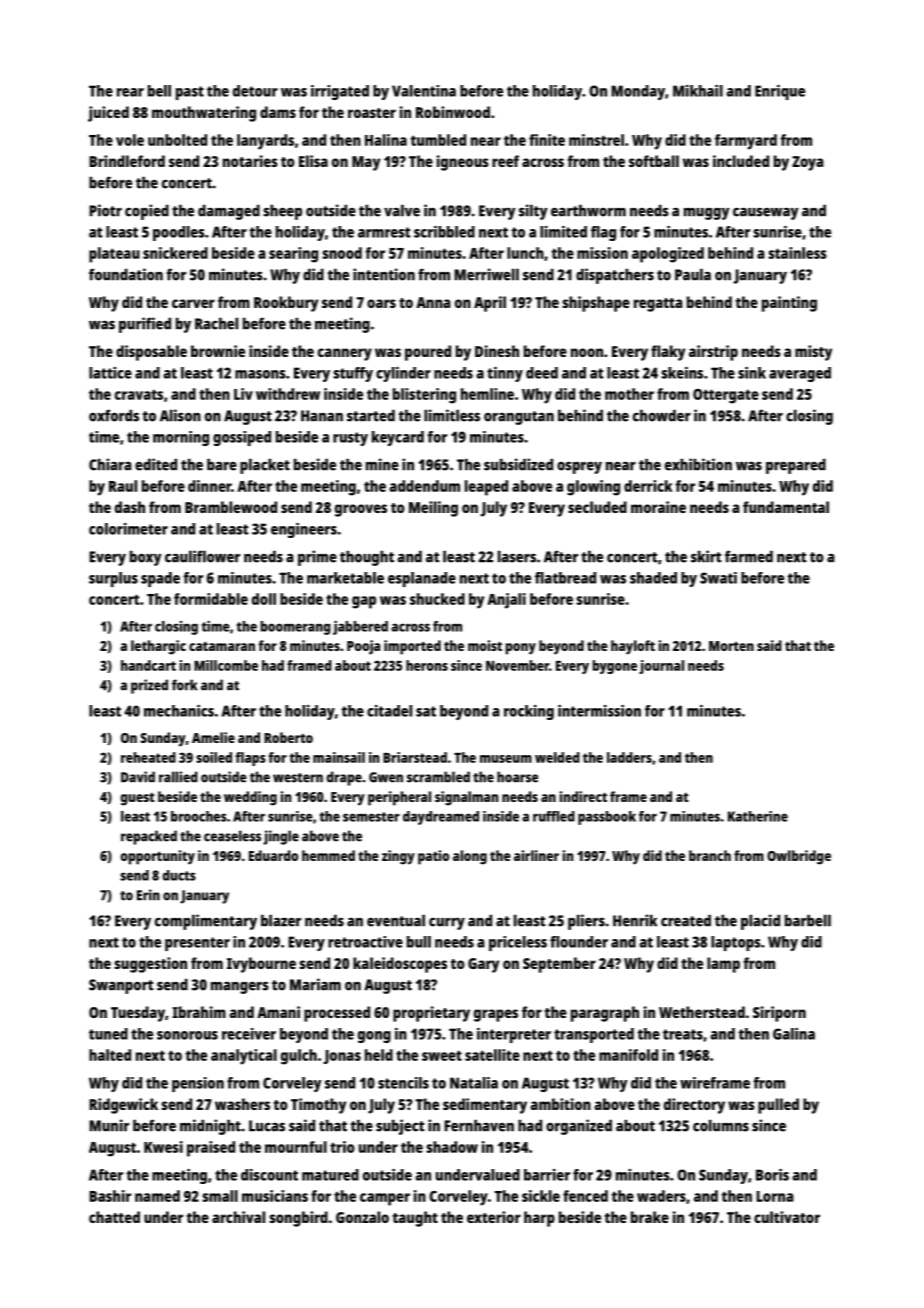 This image has height=1308, width=924. I want to click on spade, so click(160, 579).
